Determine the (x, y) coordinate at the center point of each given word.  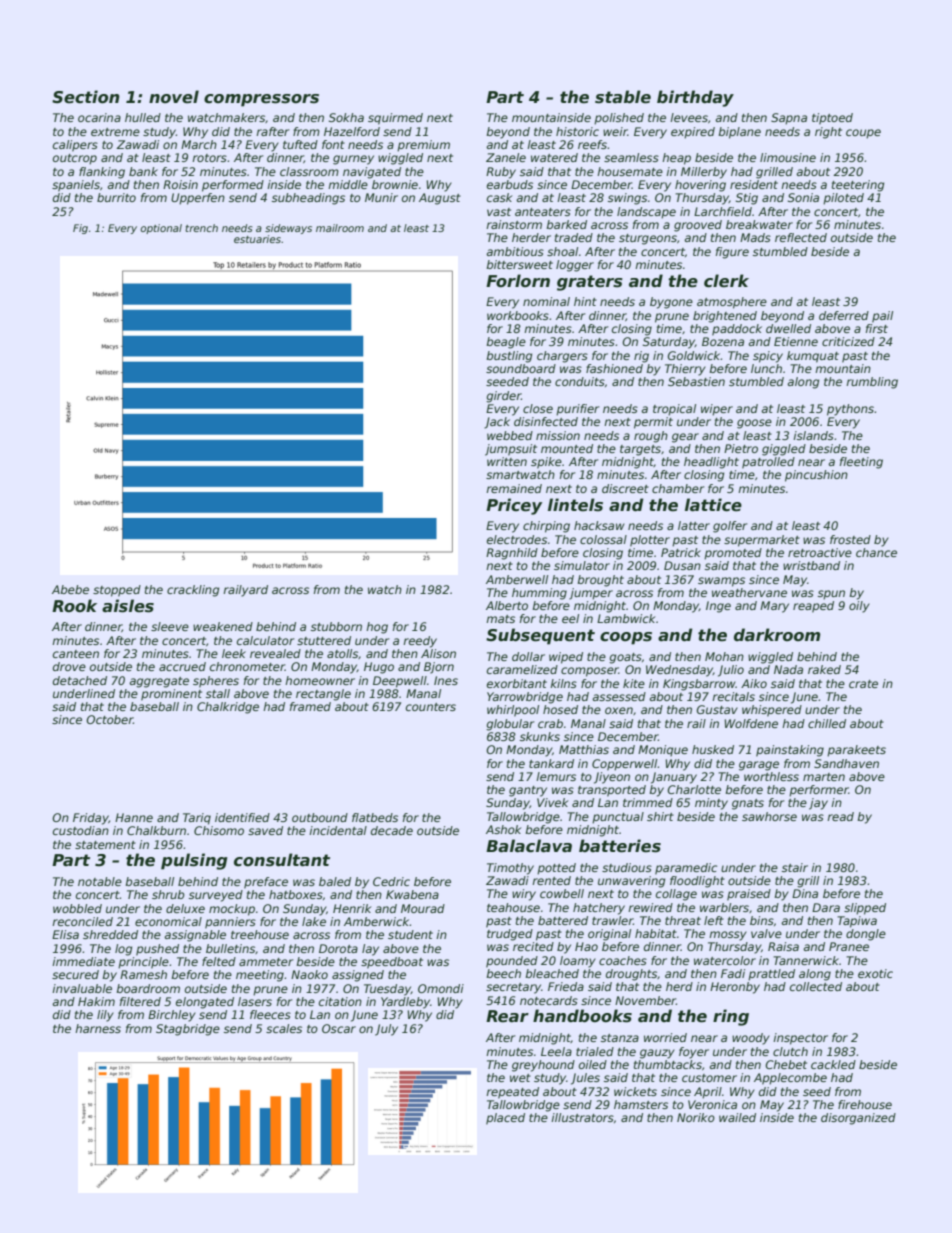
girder (503, 397)
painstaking (790, 751)
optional (161, 229)
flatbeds (375, 817)
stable (623, 97)
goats (625, 658)
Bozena (723, 341)
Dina (805, 893)
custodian (81, 830)
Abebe (70, 589)
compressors (261, 100)
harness (98, 1028)
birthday (695, 98)
